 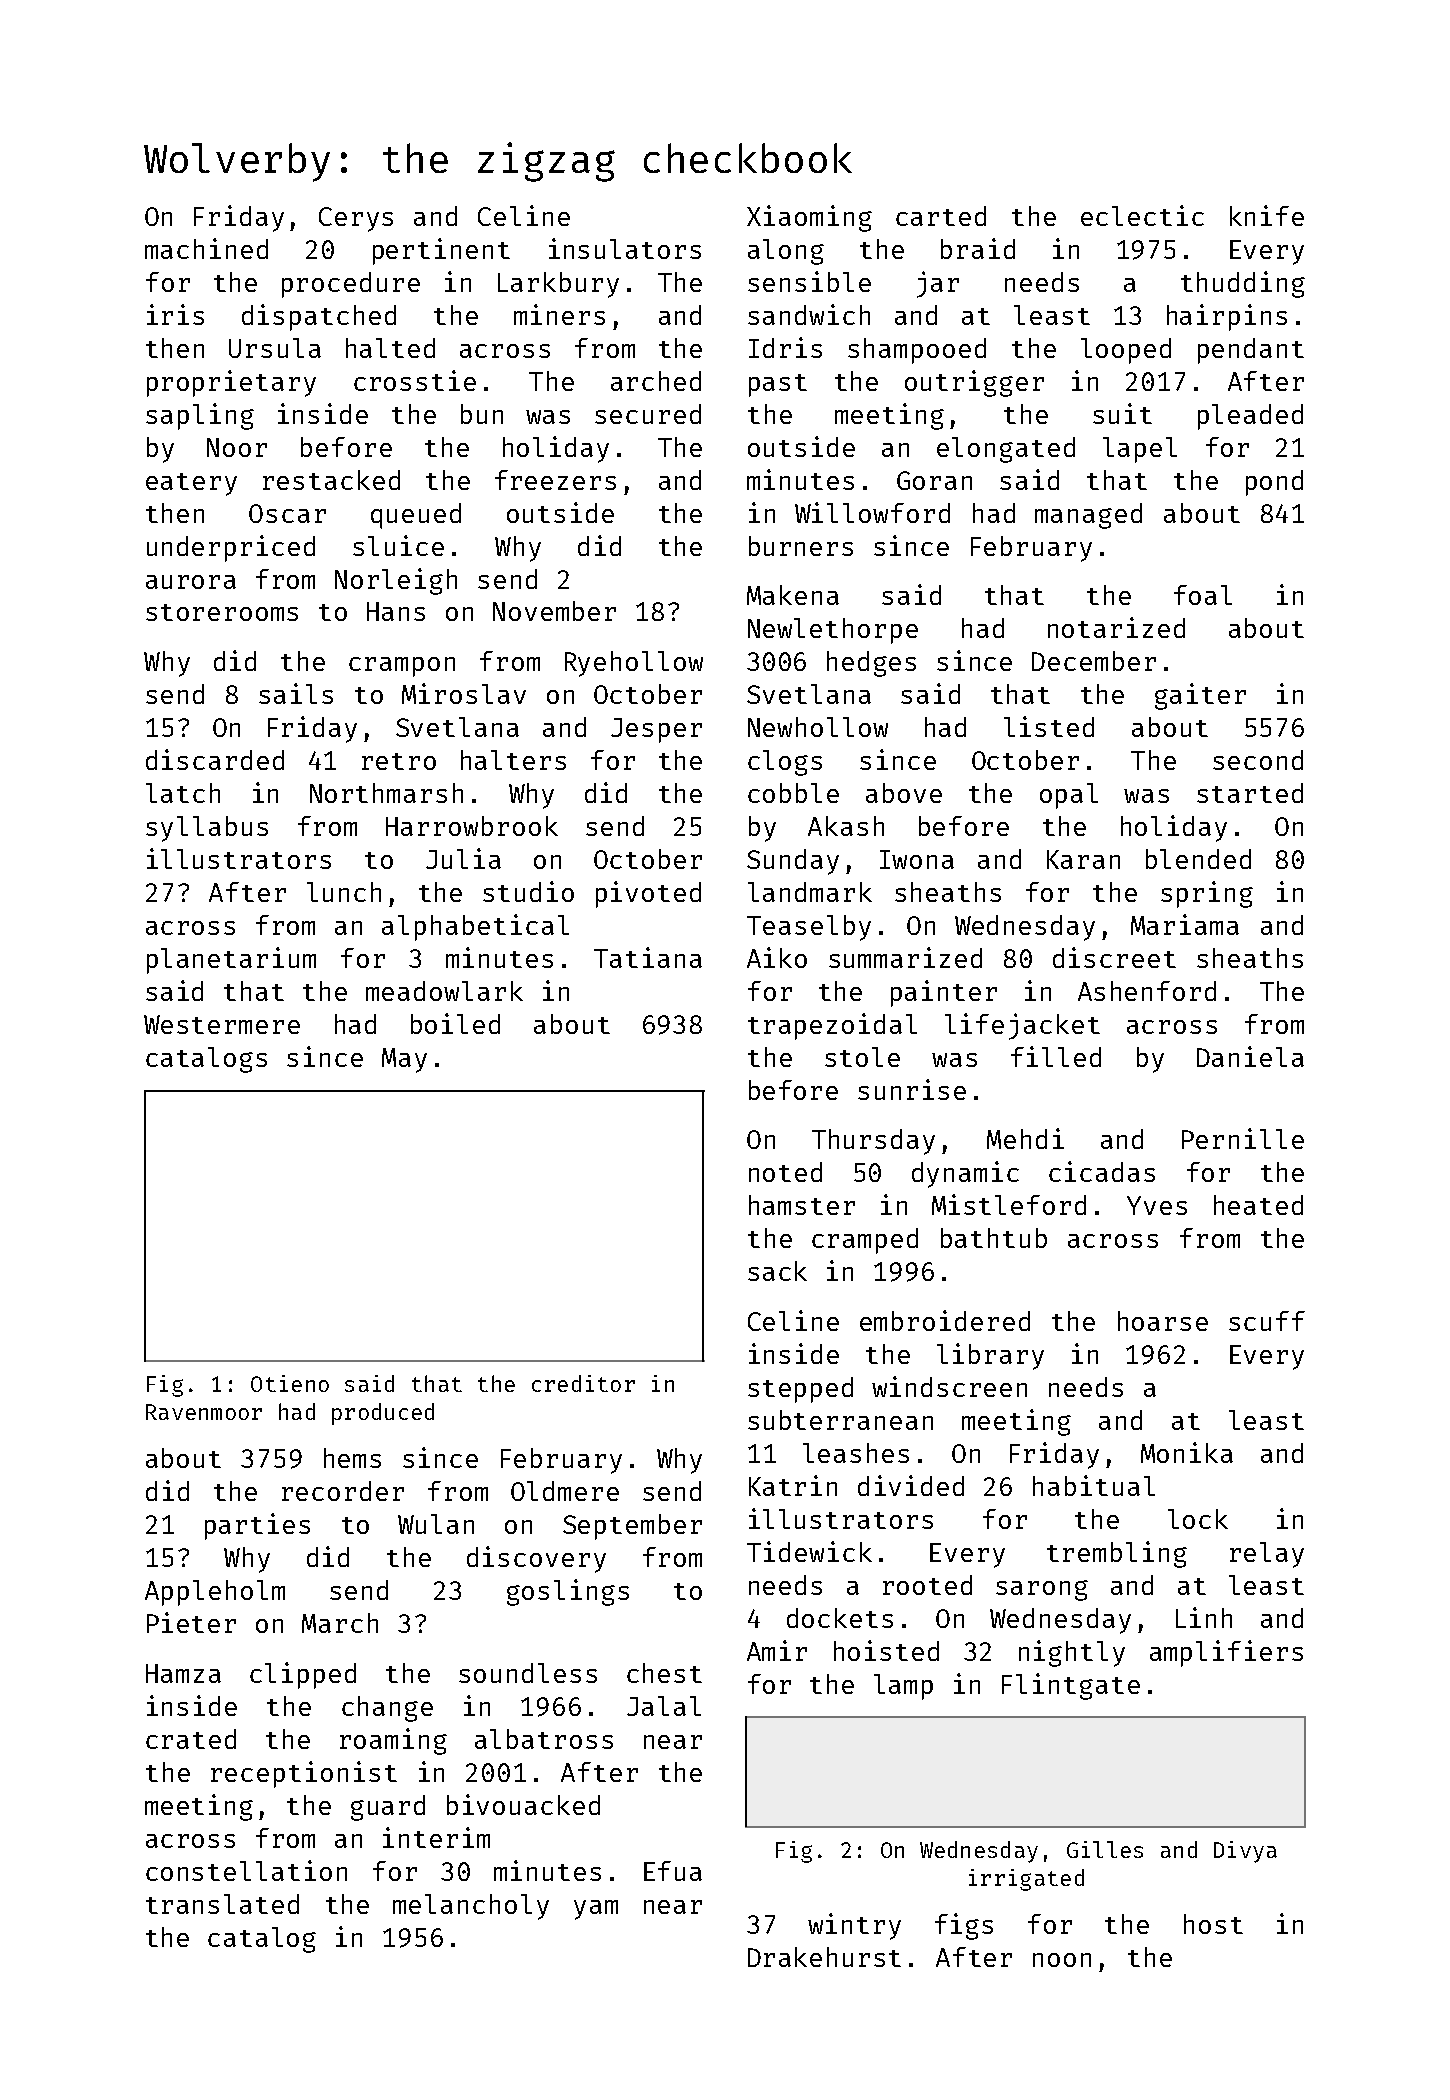 I want to click on eclectic, so click(x=1142, y=215).
